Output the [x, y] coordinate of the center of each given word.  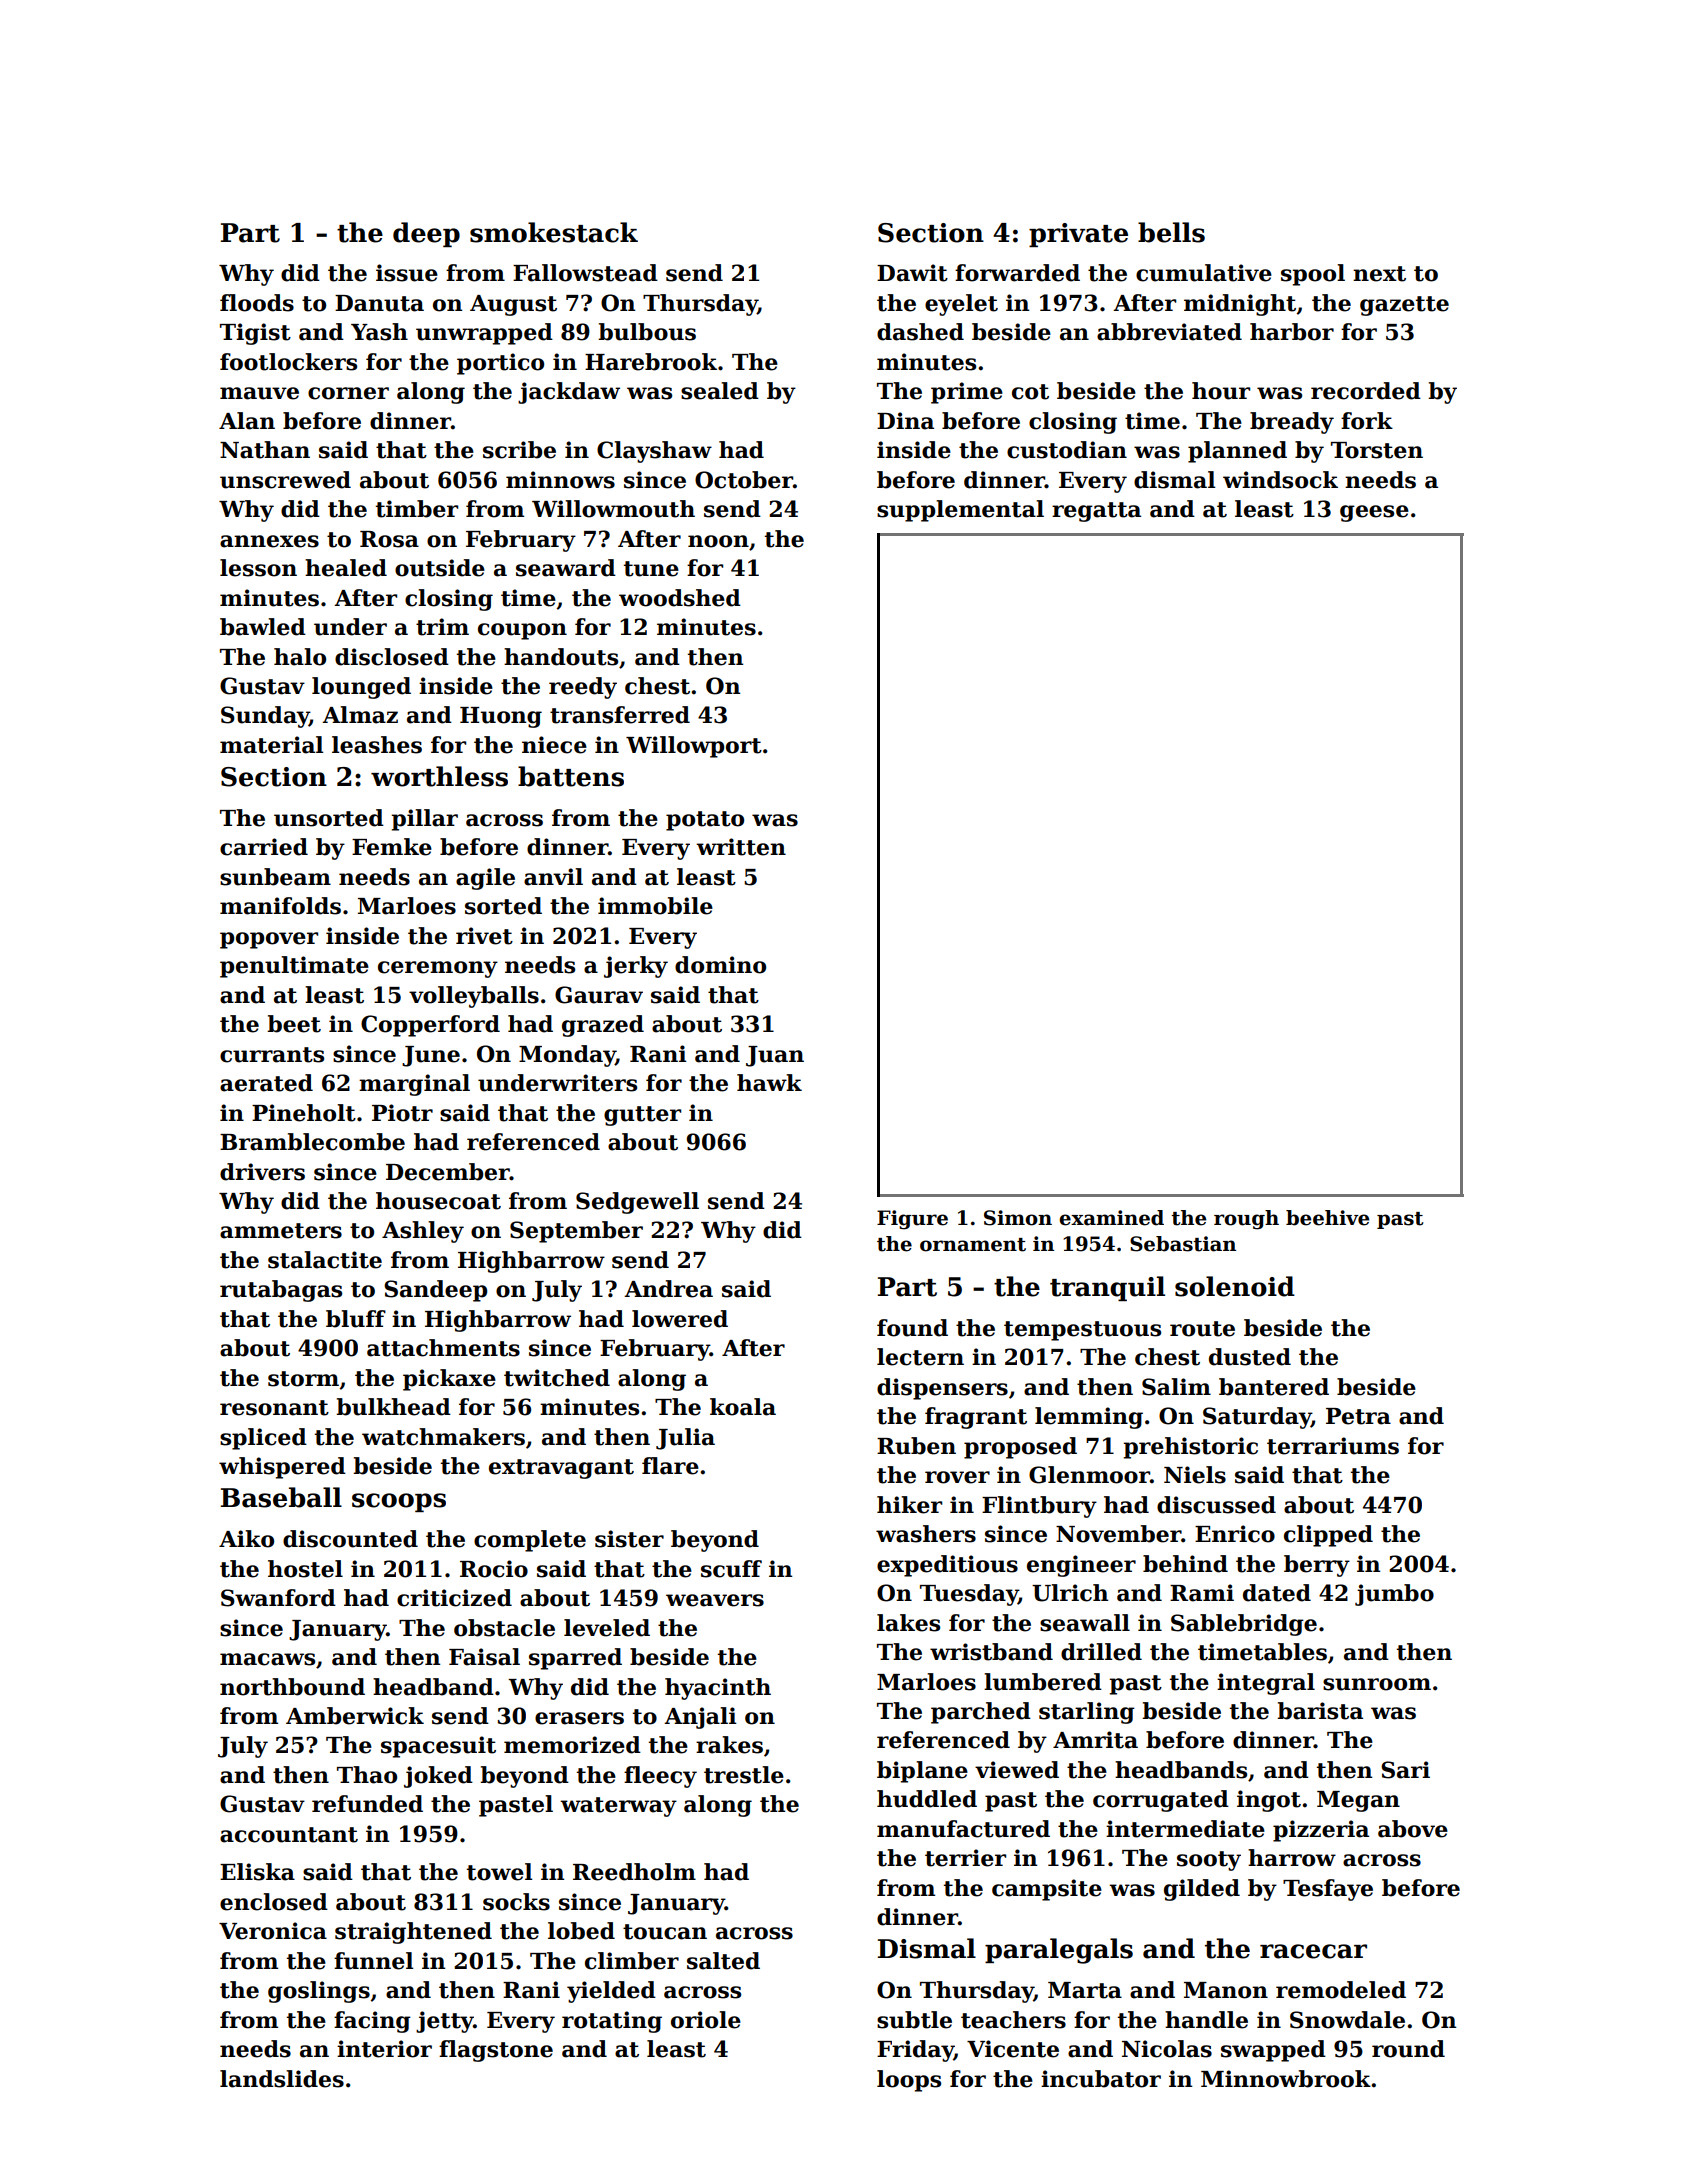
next [1379, 274]
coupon [522, 631]
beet [294, 1024]
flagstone [496, 2051]
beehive [1327, 1218]
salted [723, 1961]
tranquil [1107, 1288]
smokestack [554, 232]
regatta [1096, 512]
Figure [912, 1220]
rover [957, 1477]
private [1078, 235]
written [741, 847]
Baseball [281, 1497]
